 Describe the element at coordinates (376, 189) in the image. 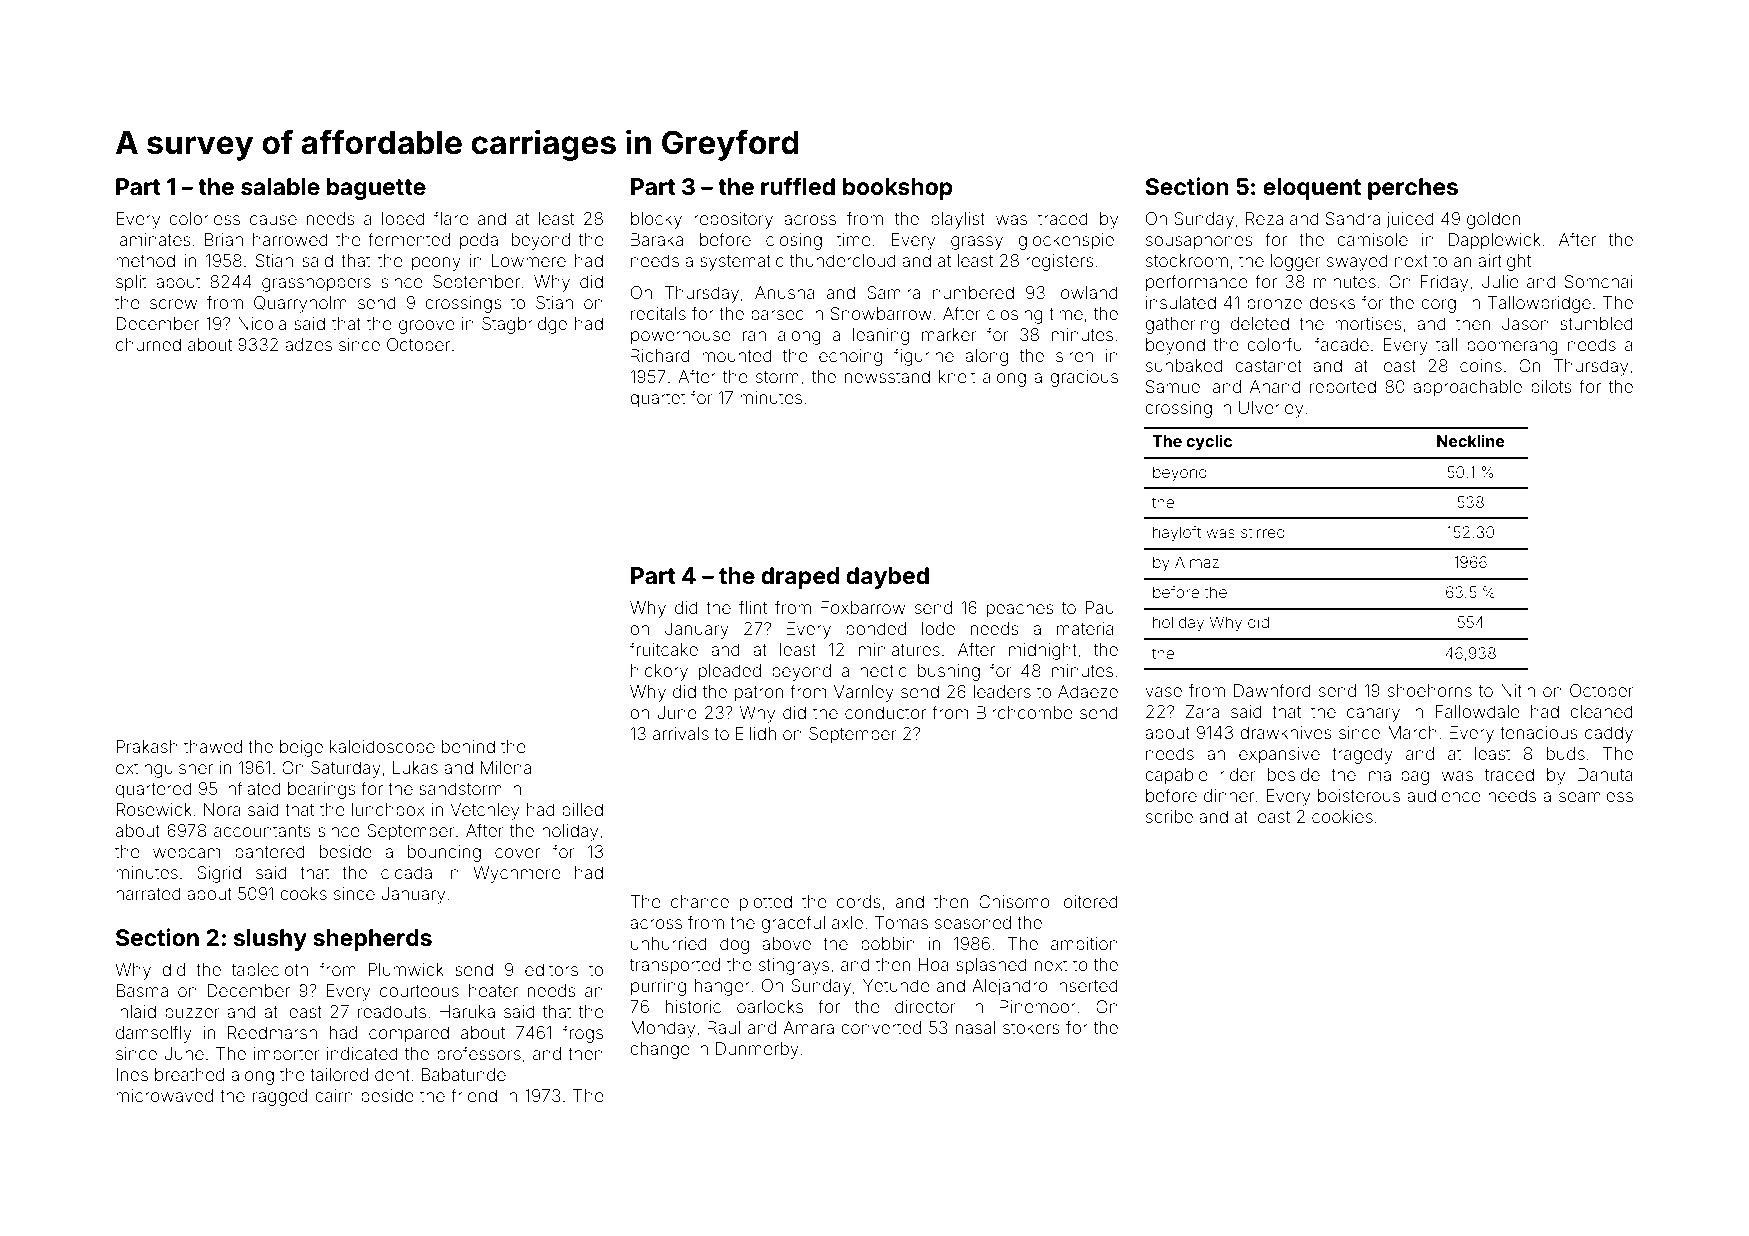

I see `baguette` at that location.
